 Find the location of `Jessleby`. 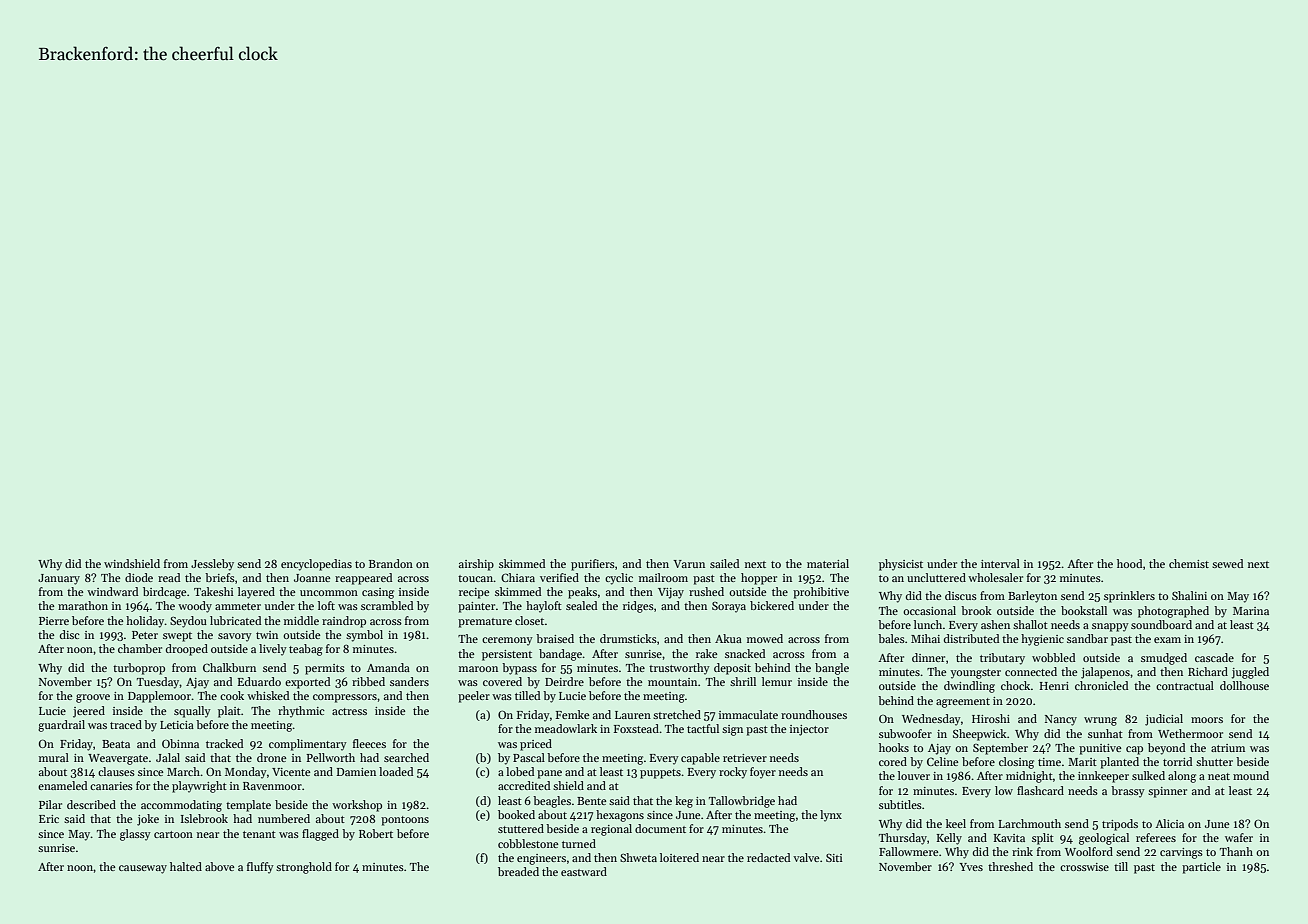

Jessleby is located at coordinates (212, 565).
